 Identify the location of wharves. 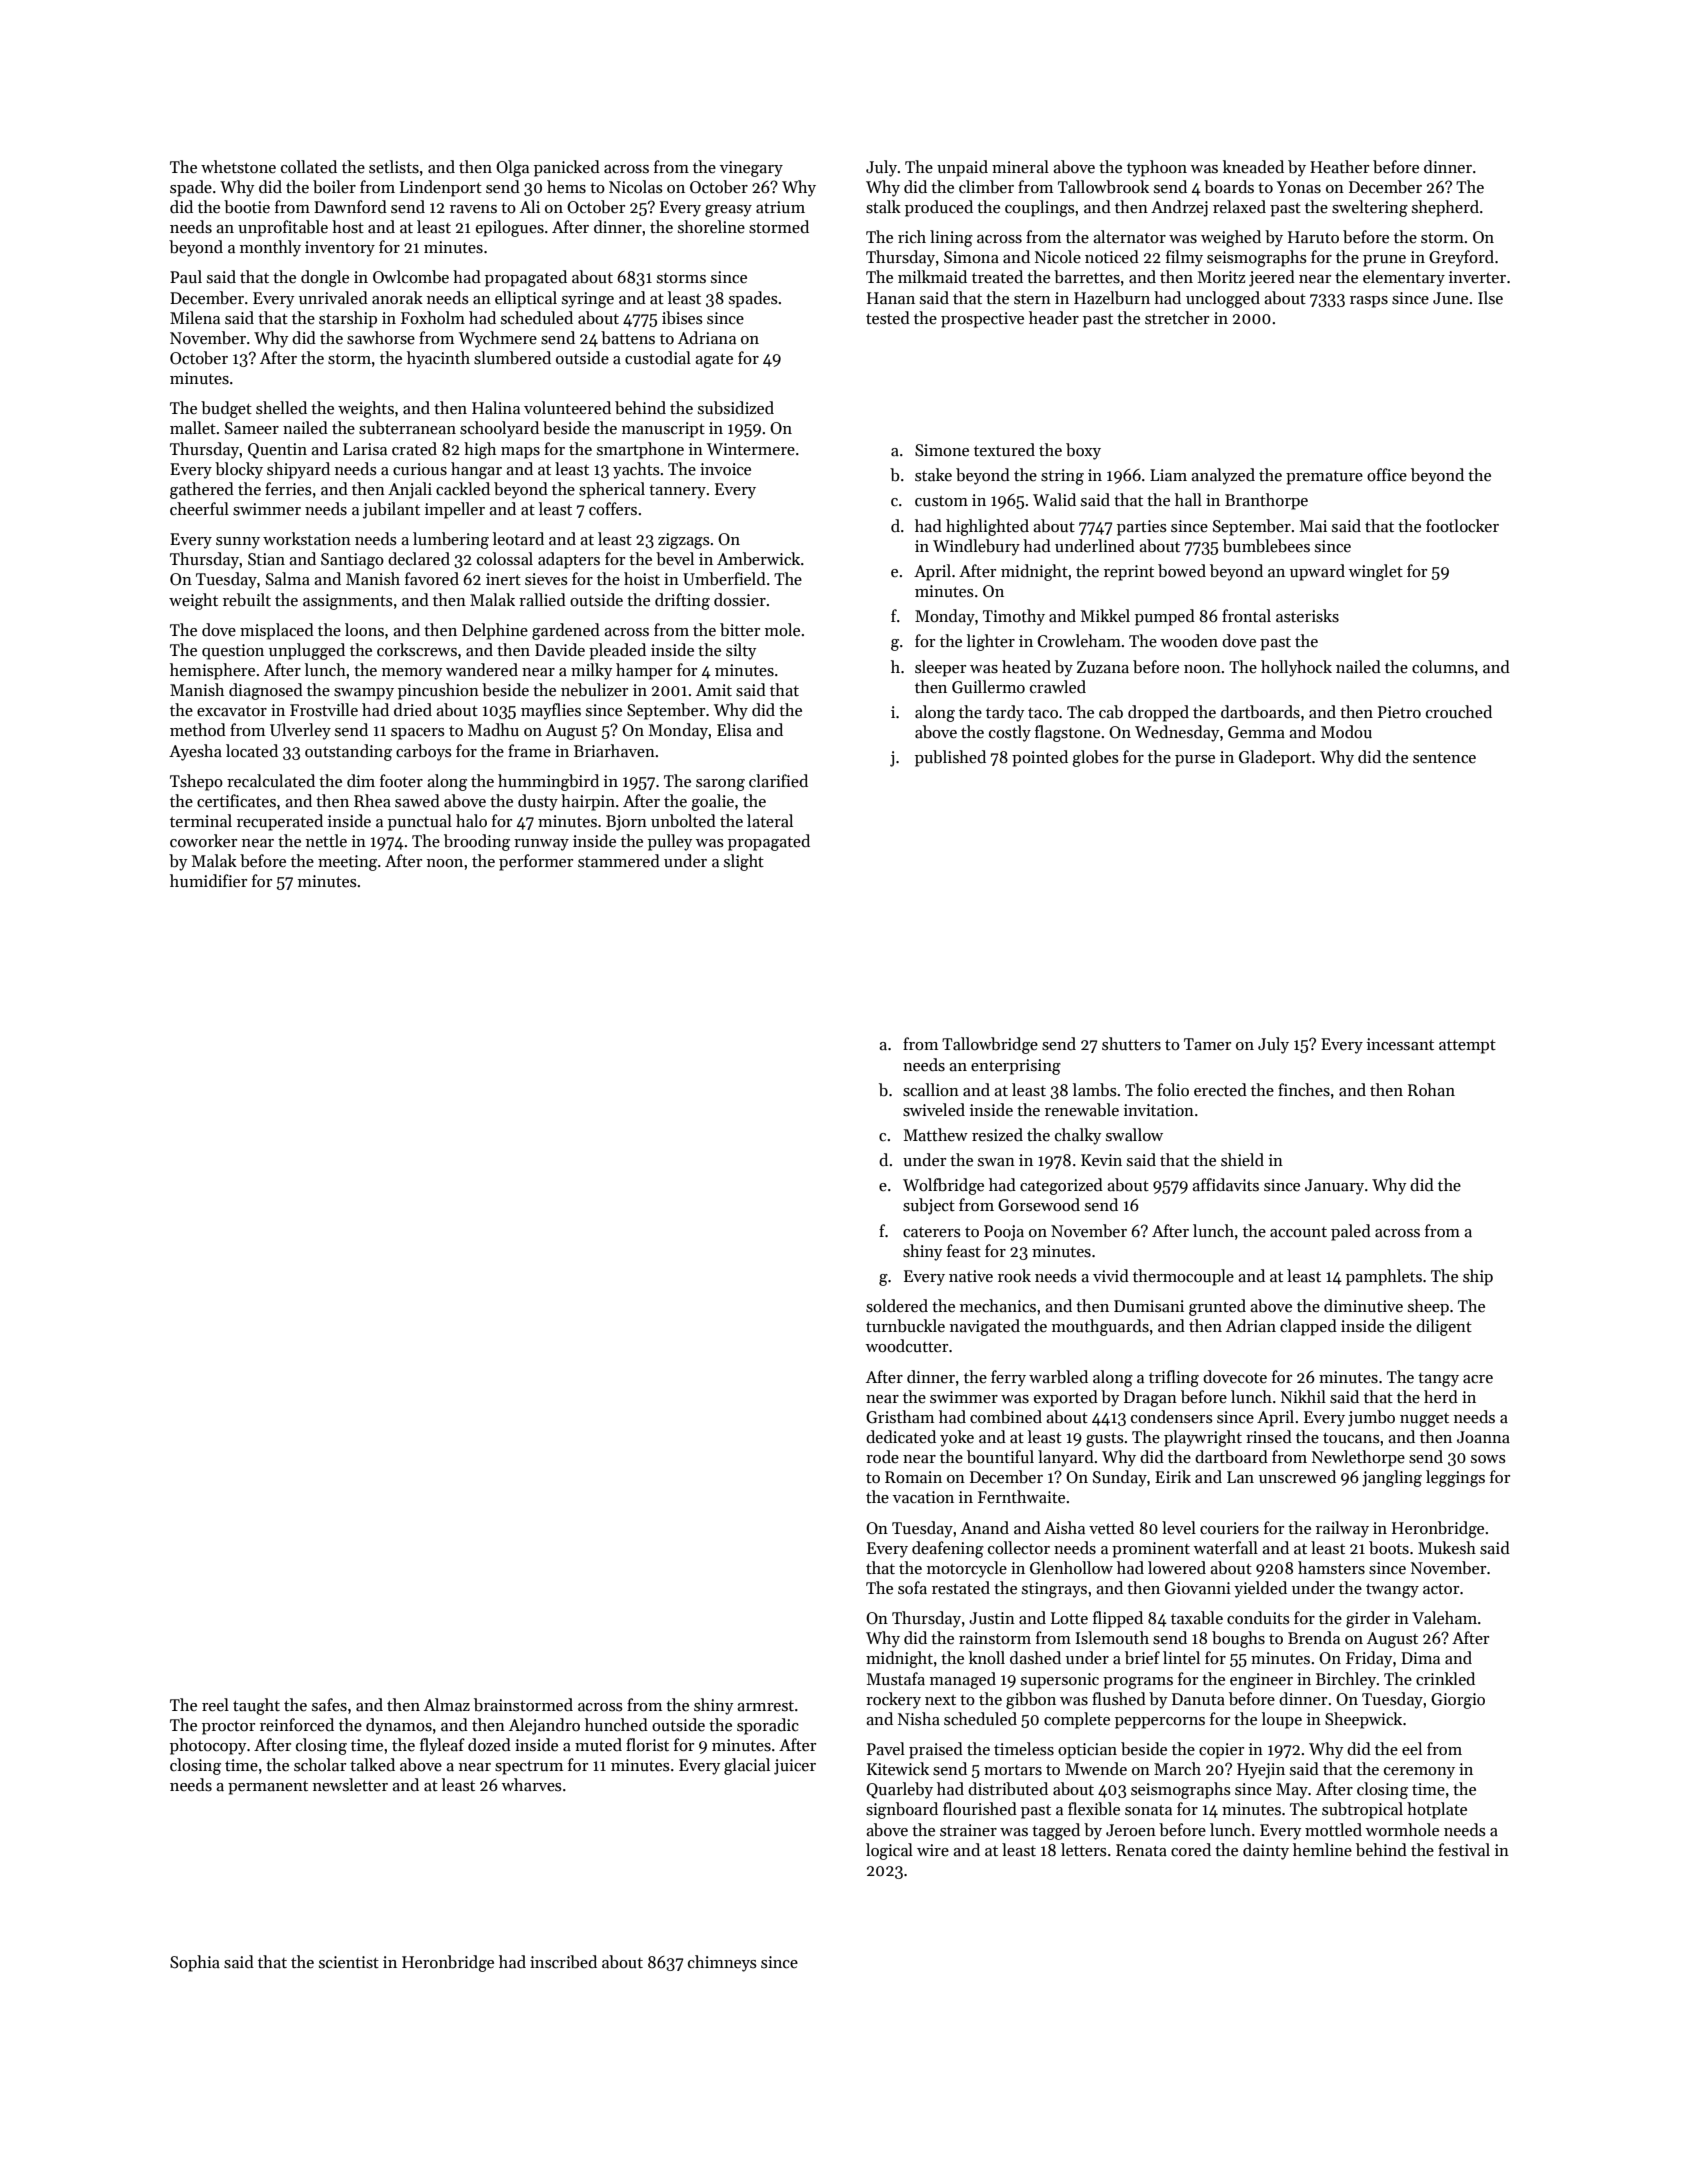
(531, 1785).
